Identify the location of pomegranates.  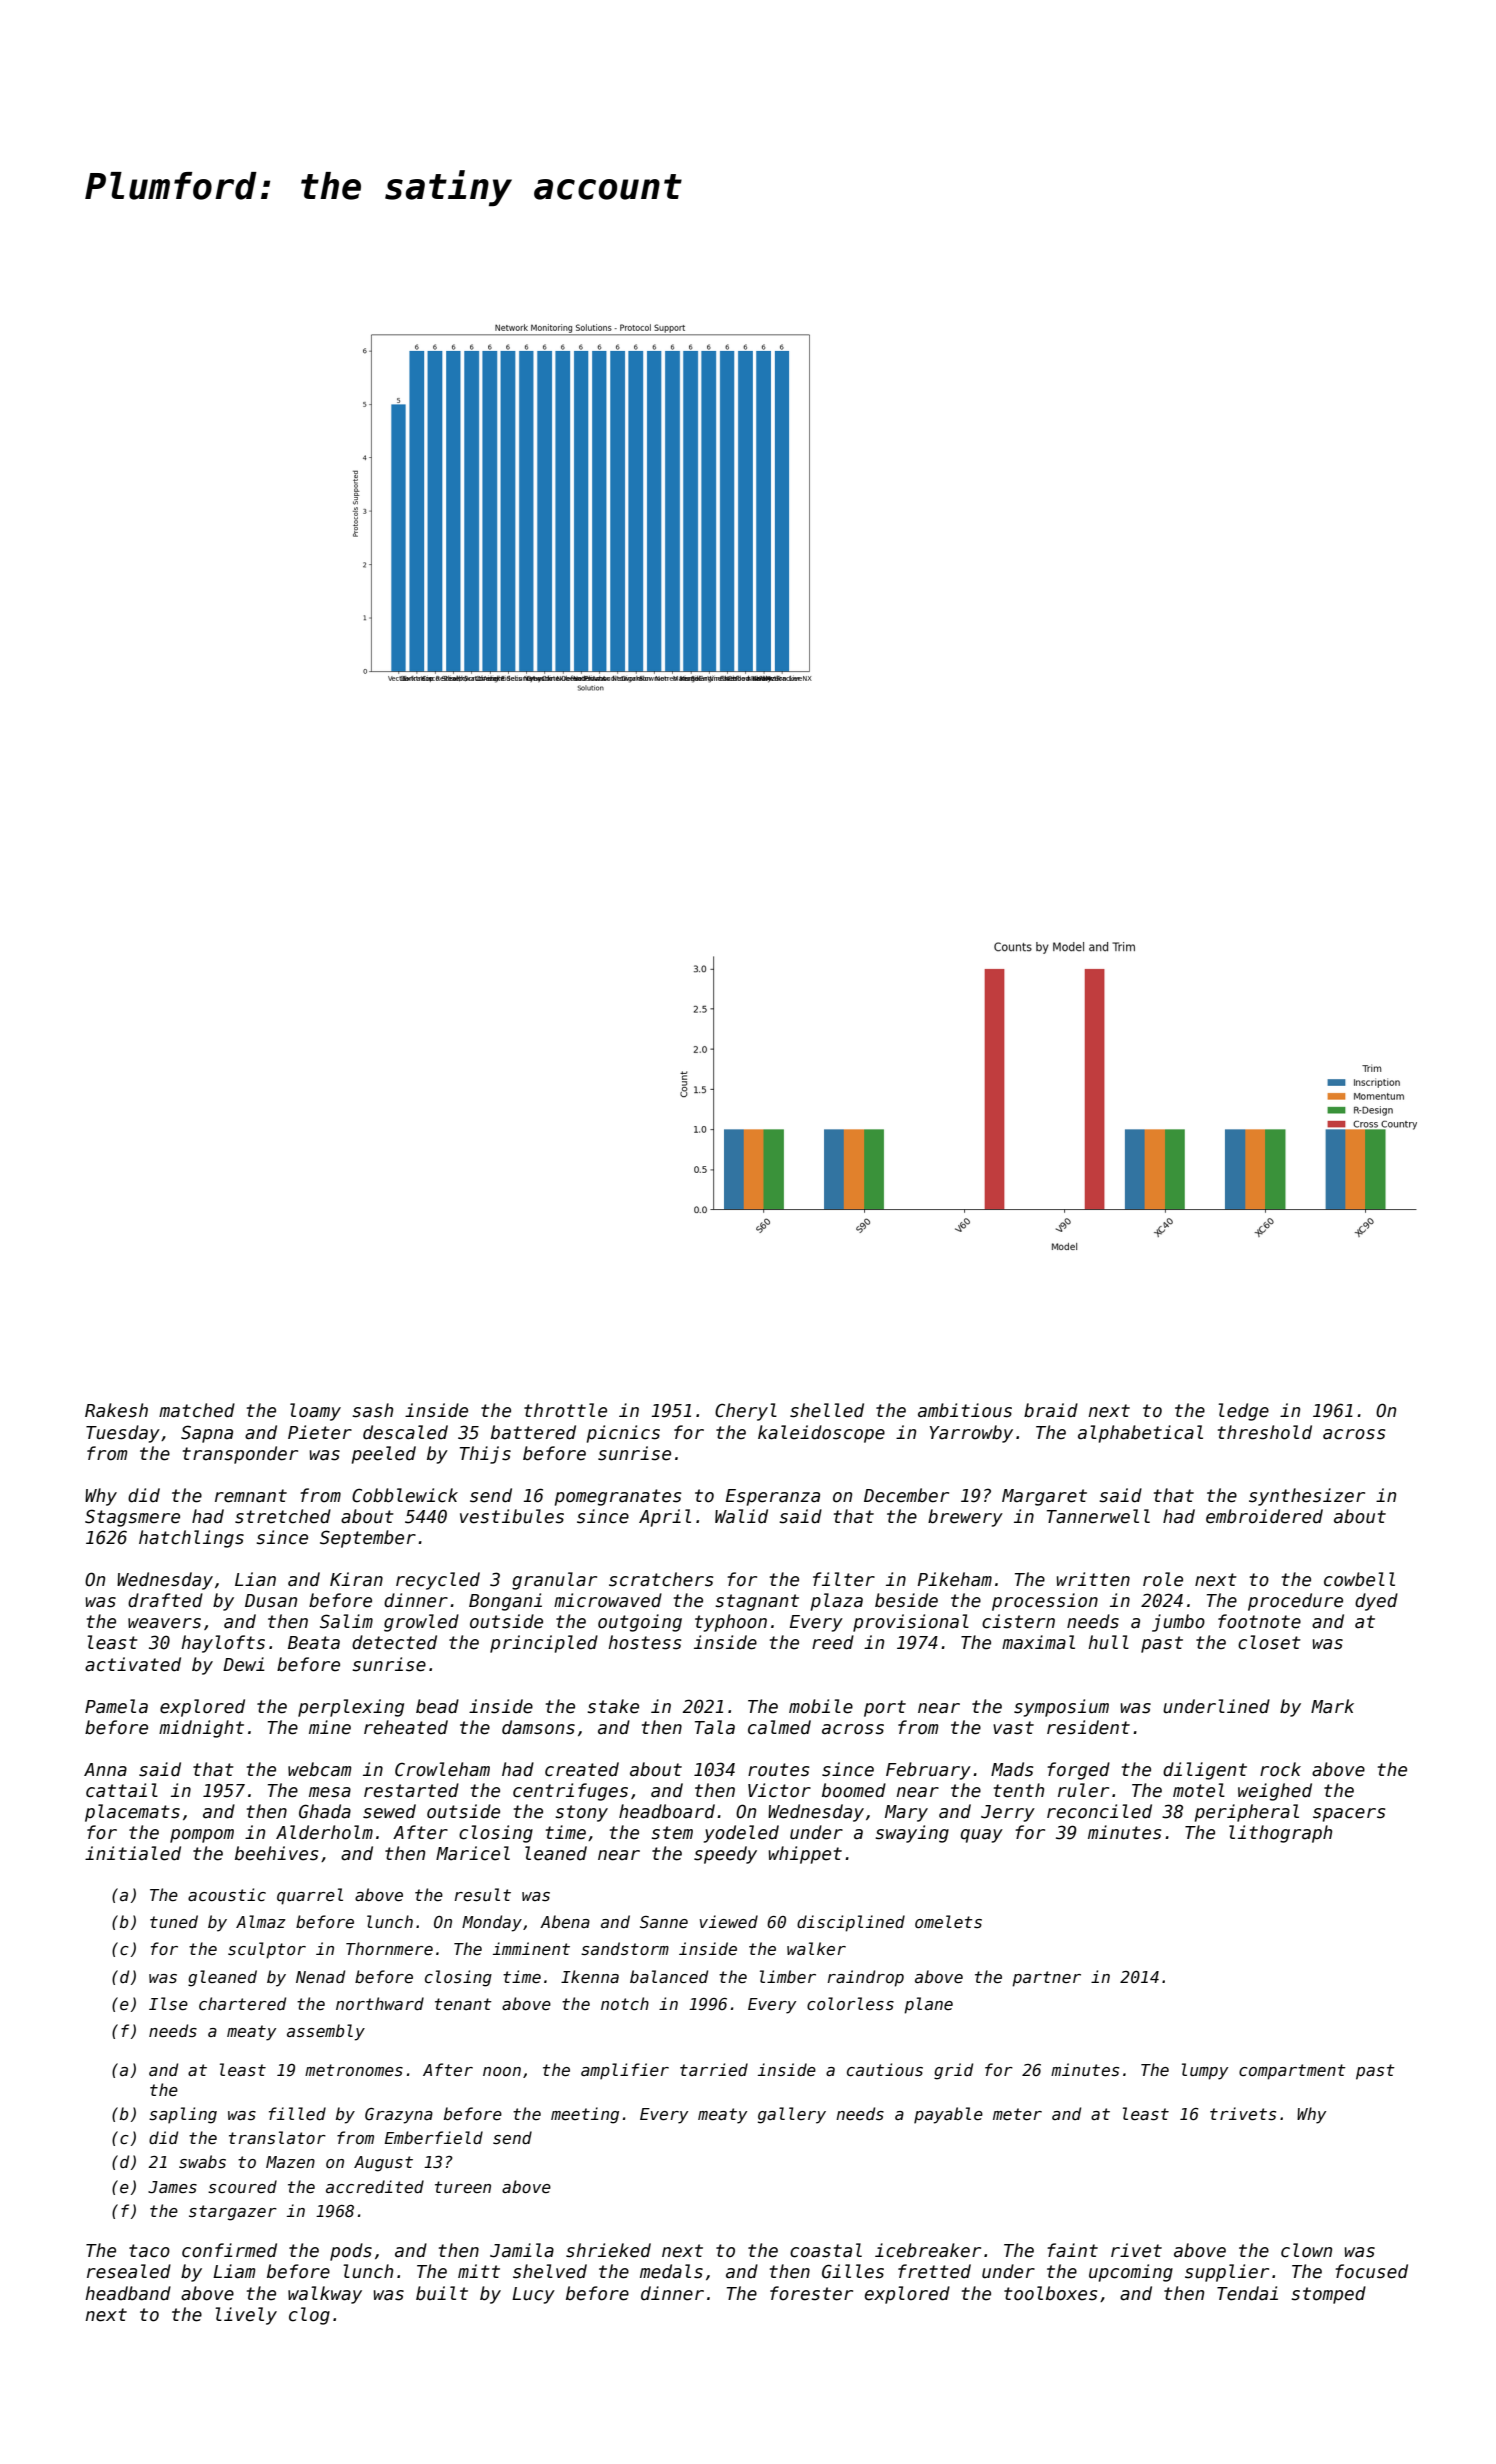
(618, 1497).
